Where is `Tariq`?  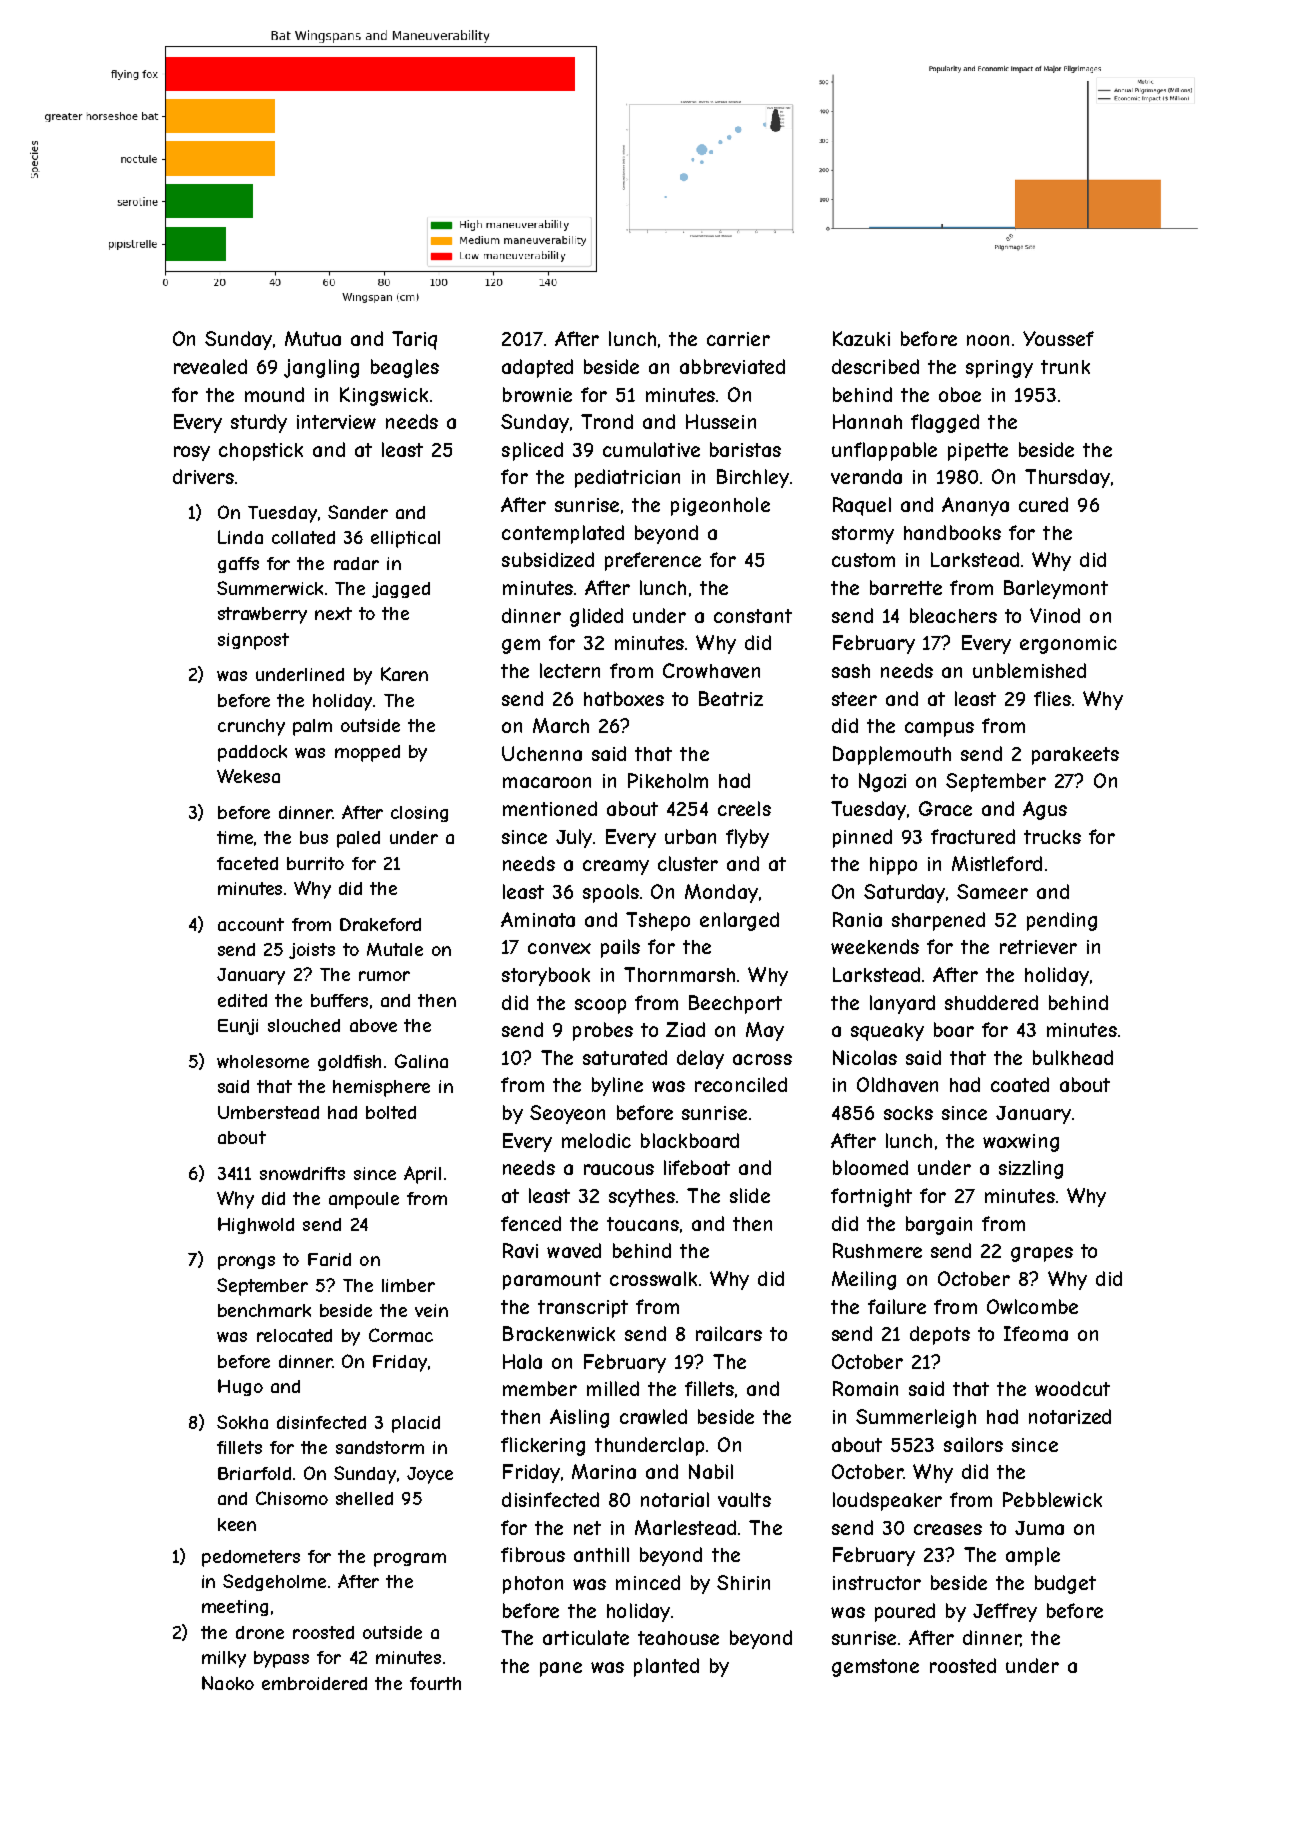 Tariq is located at coordinates (414, 340).
